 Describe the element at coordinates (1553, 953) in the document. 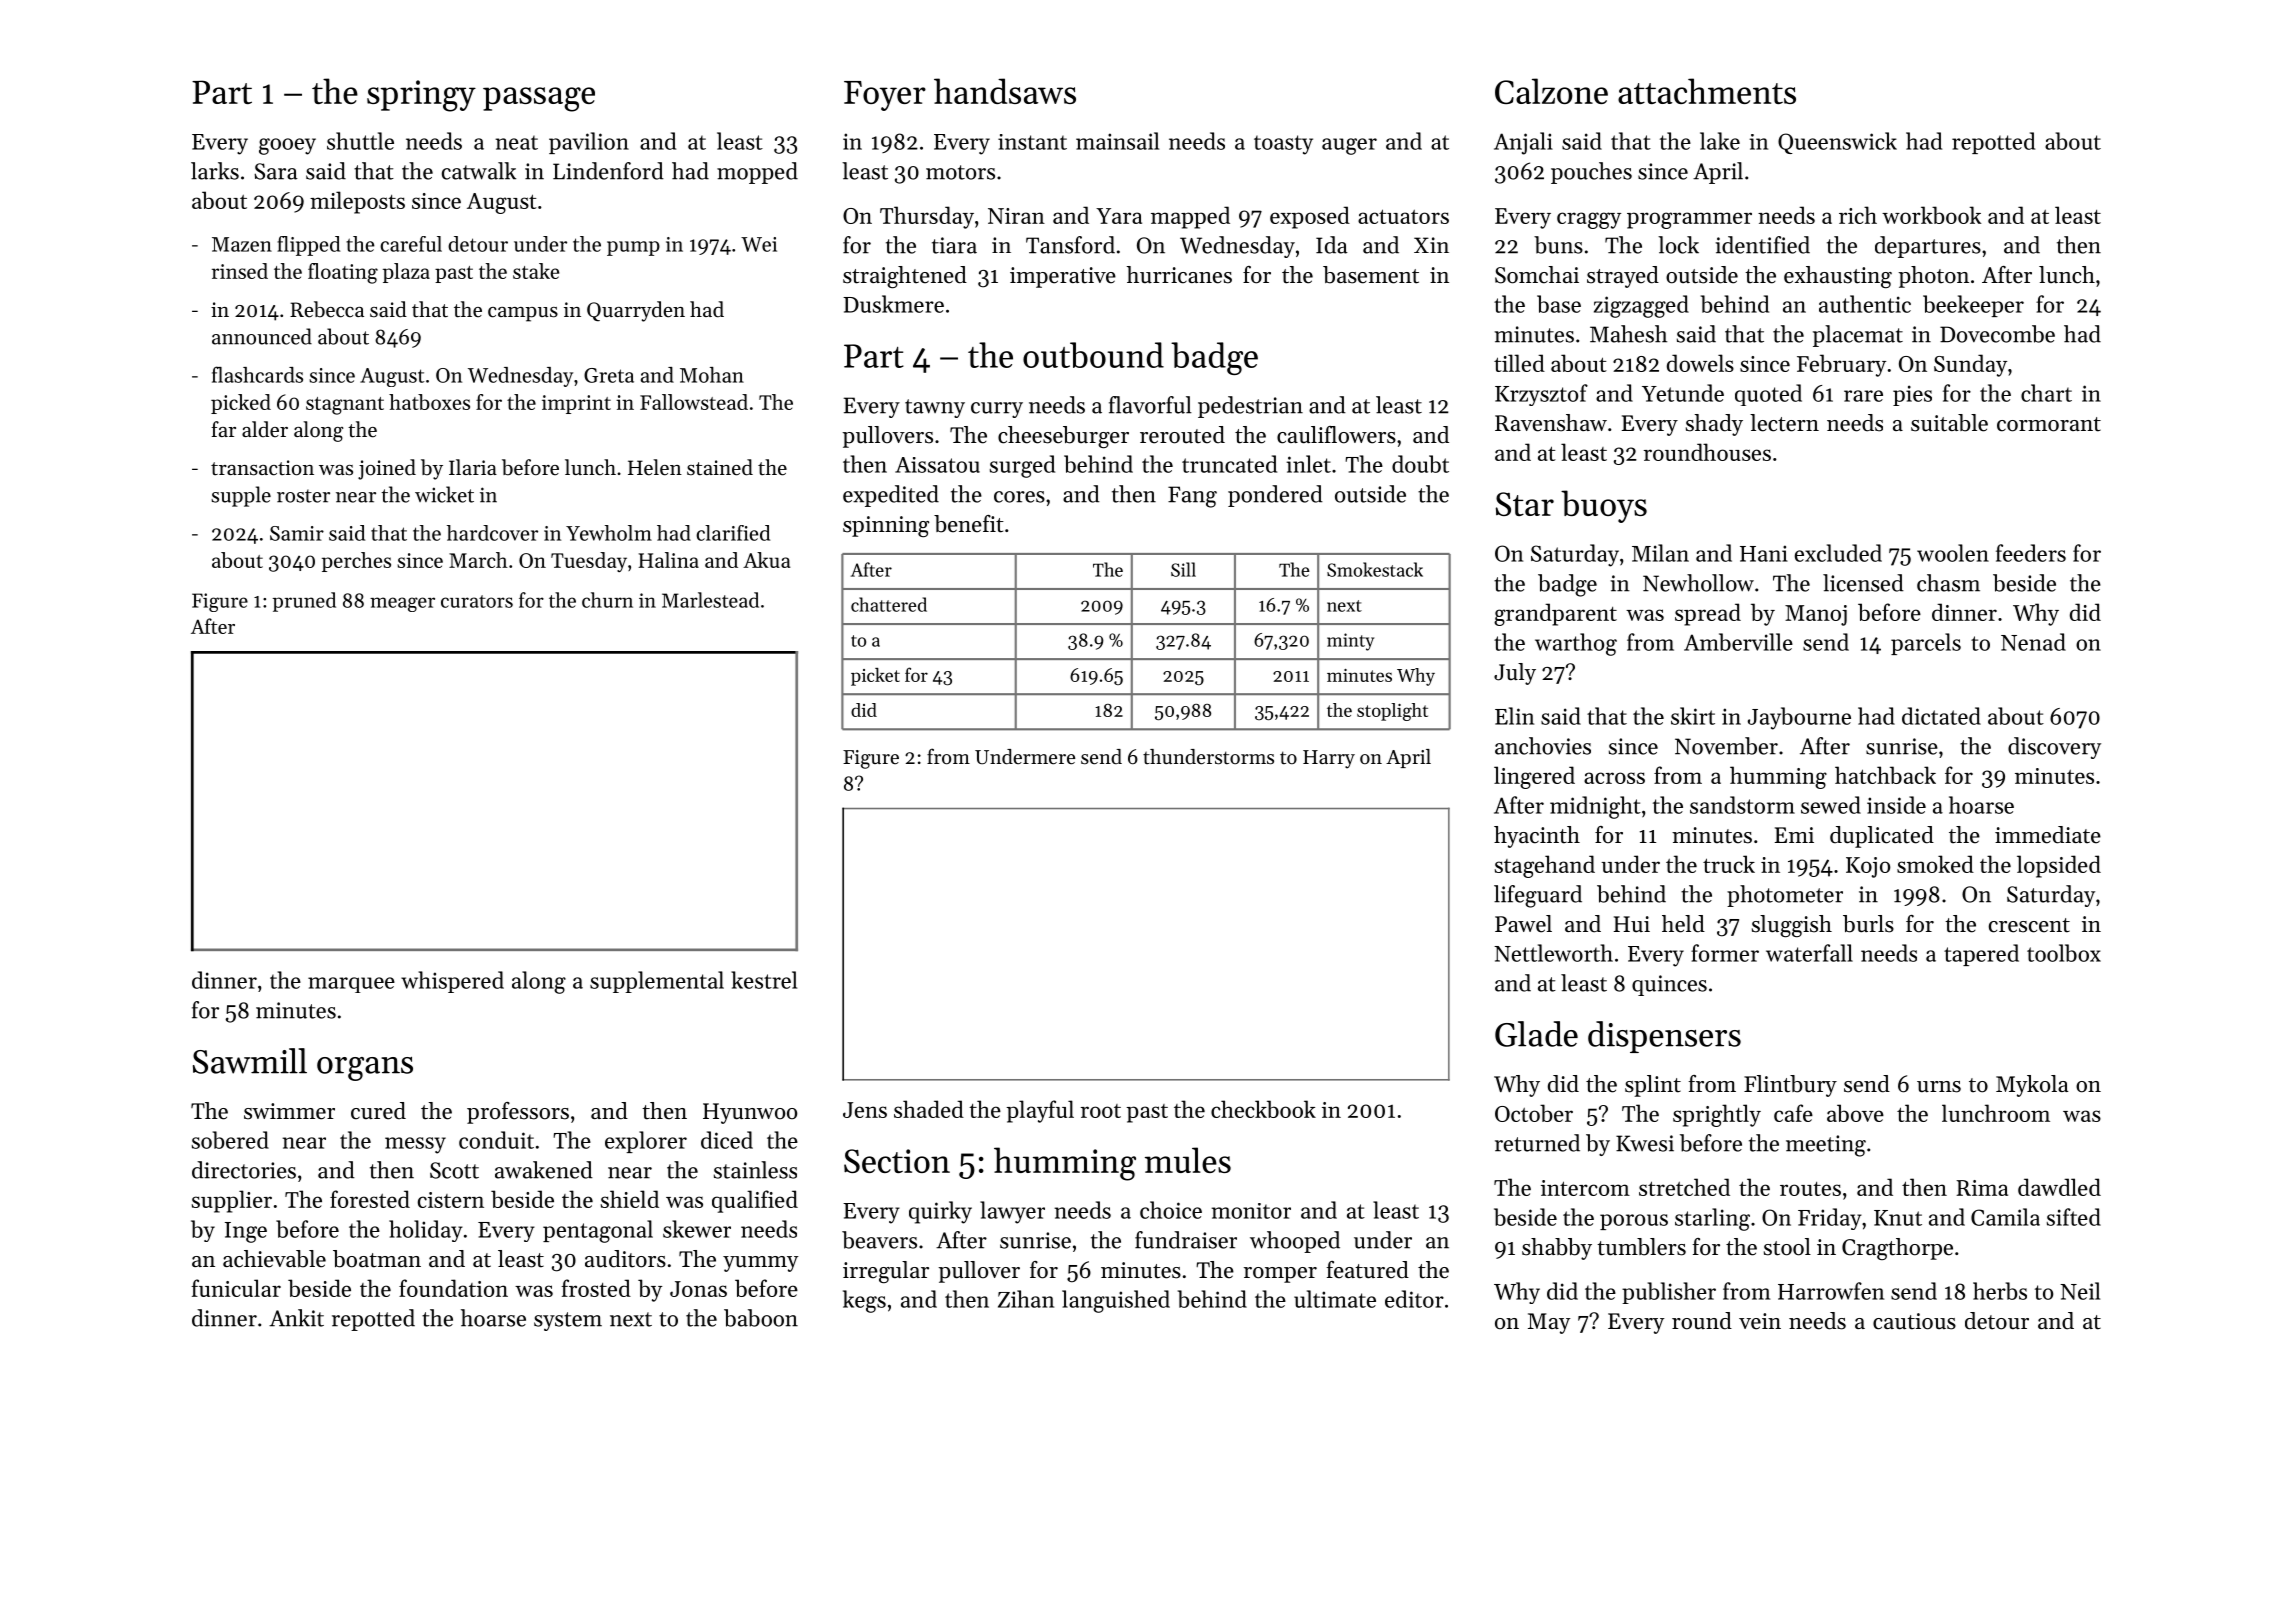

I see `Nettleworth` at that location.
